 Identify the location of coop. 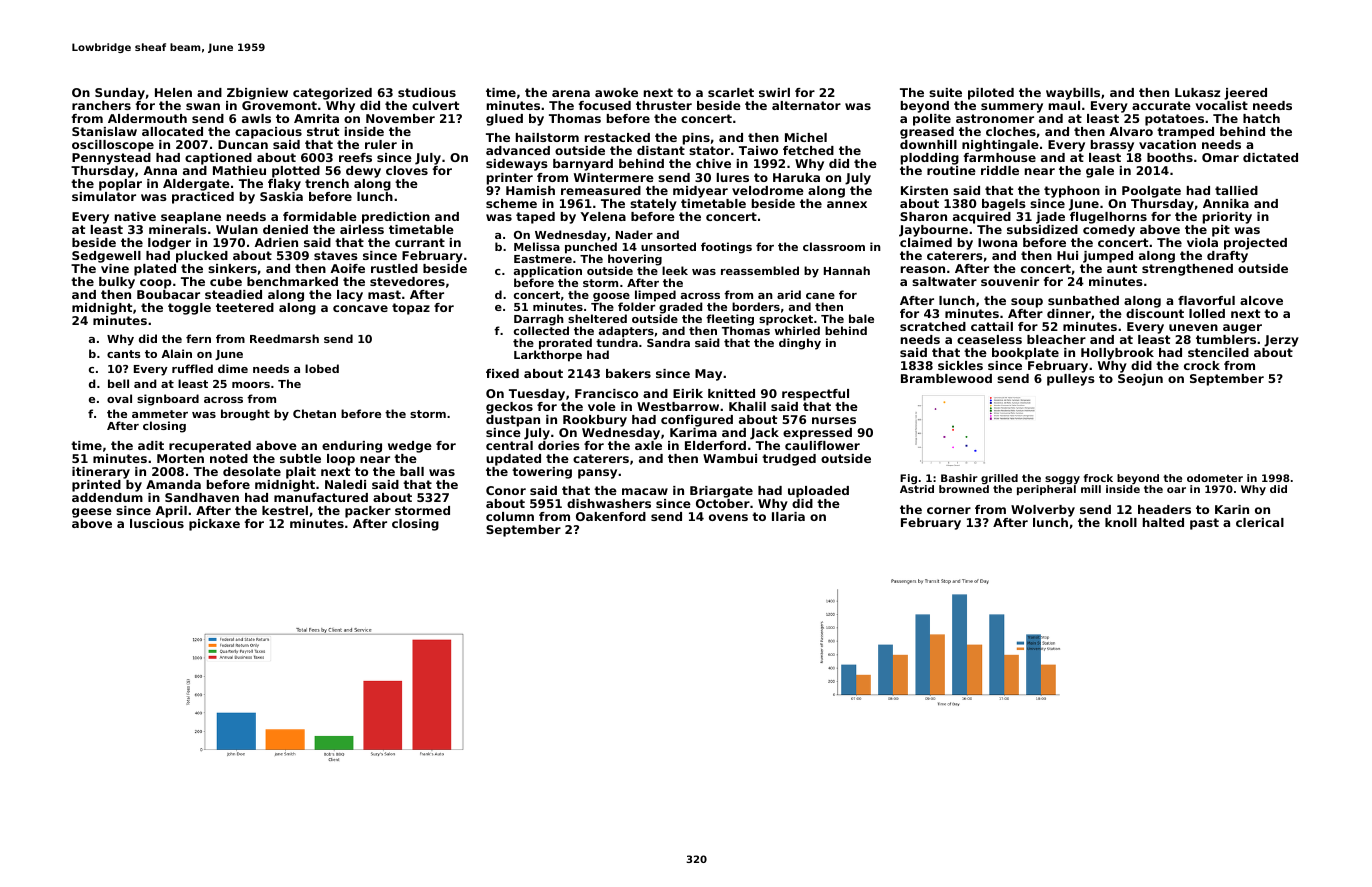
(156, 284).
